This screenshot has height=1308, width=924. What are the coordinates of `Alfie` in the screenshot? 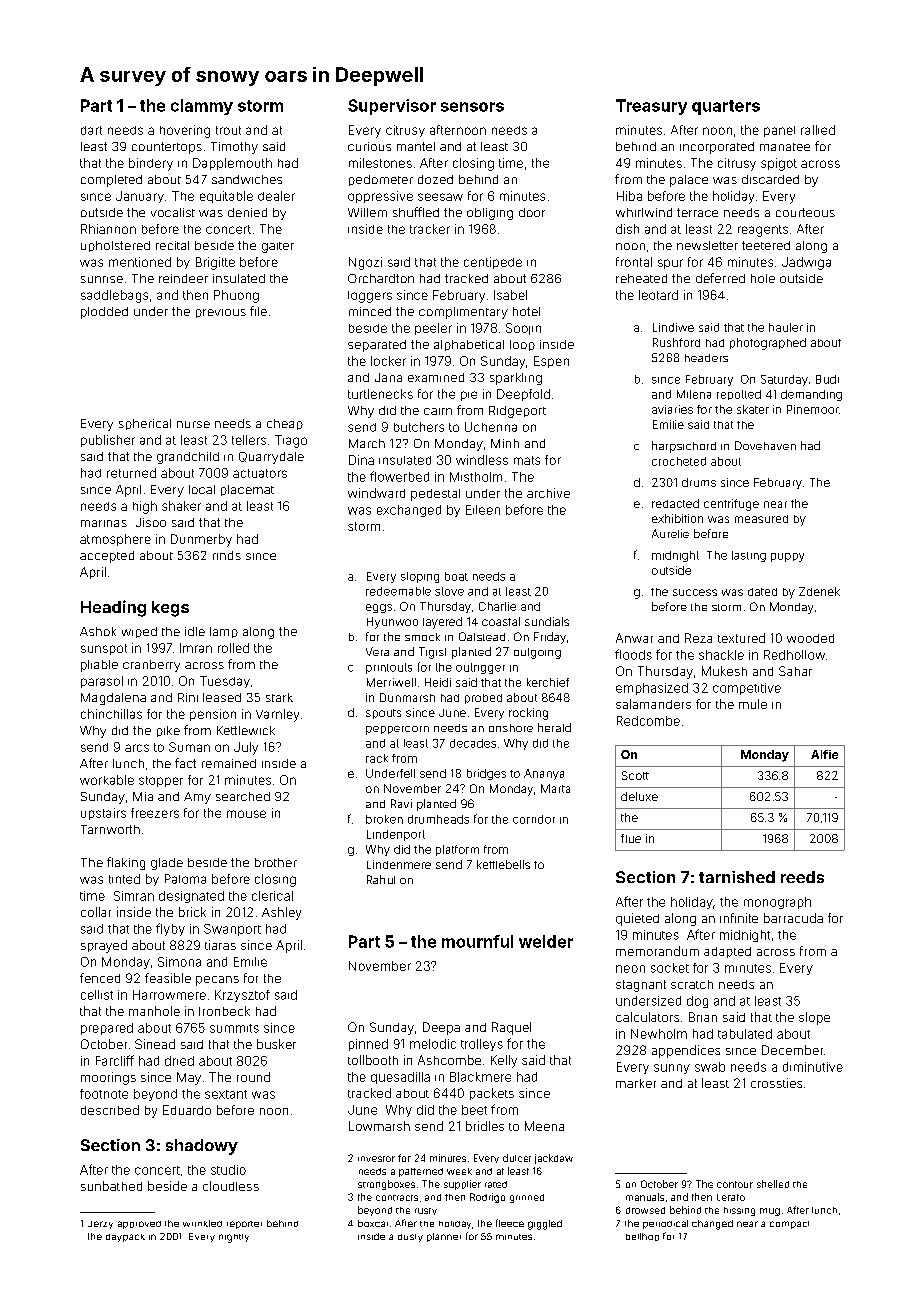 It's located at (824, 754).
